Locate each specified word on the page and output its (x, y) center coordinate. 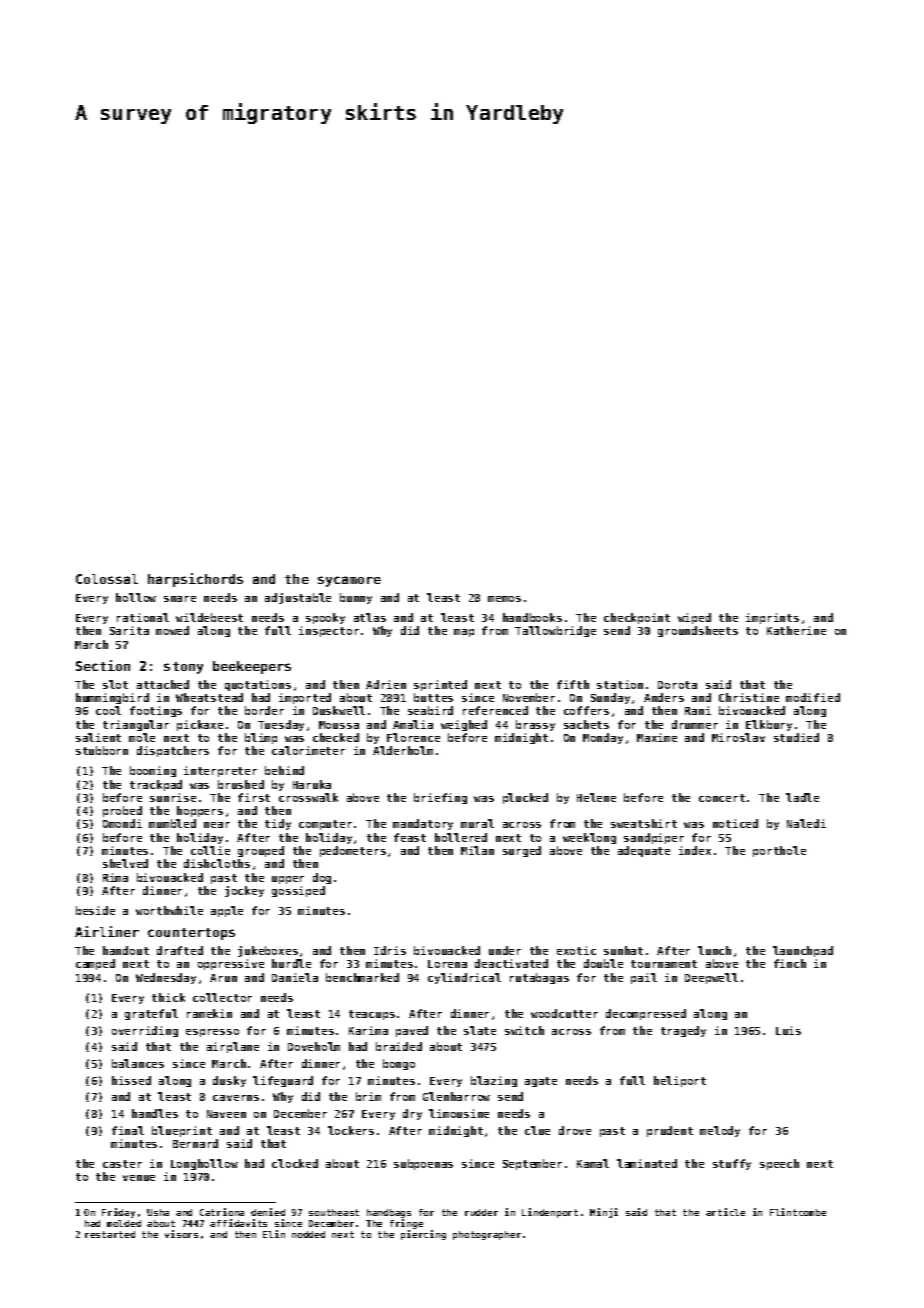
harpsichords (195, 580)
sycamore (349, 581)
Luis (788, 1030)
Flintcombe (798, 1212)
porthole (779, 851)
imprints (772, 618)
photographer (487, 1235)
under (505, 950)
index (695, 850)
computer (325, 825)
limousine (459, 1113)
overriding (145, 1031)
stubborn (102, 750)
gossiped (298, 891)
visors (181, 1234)
